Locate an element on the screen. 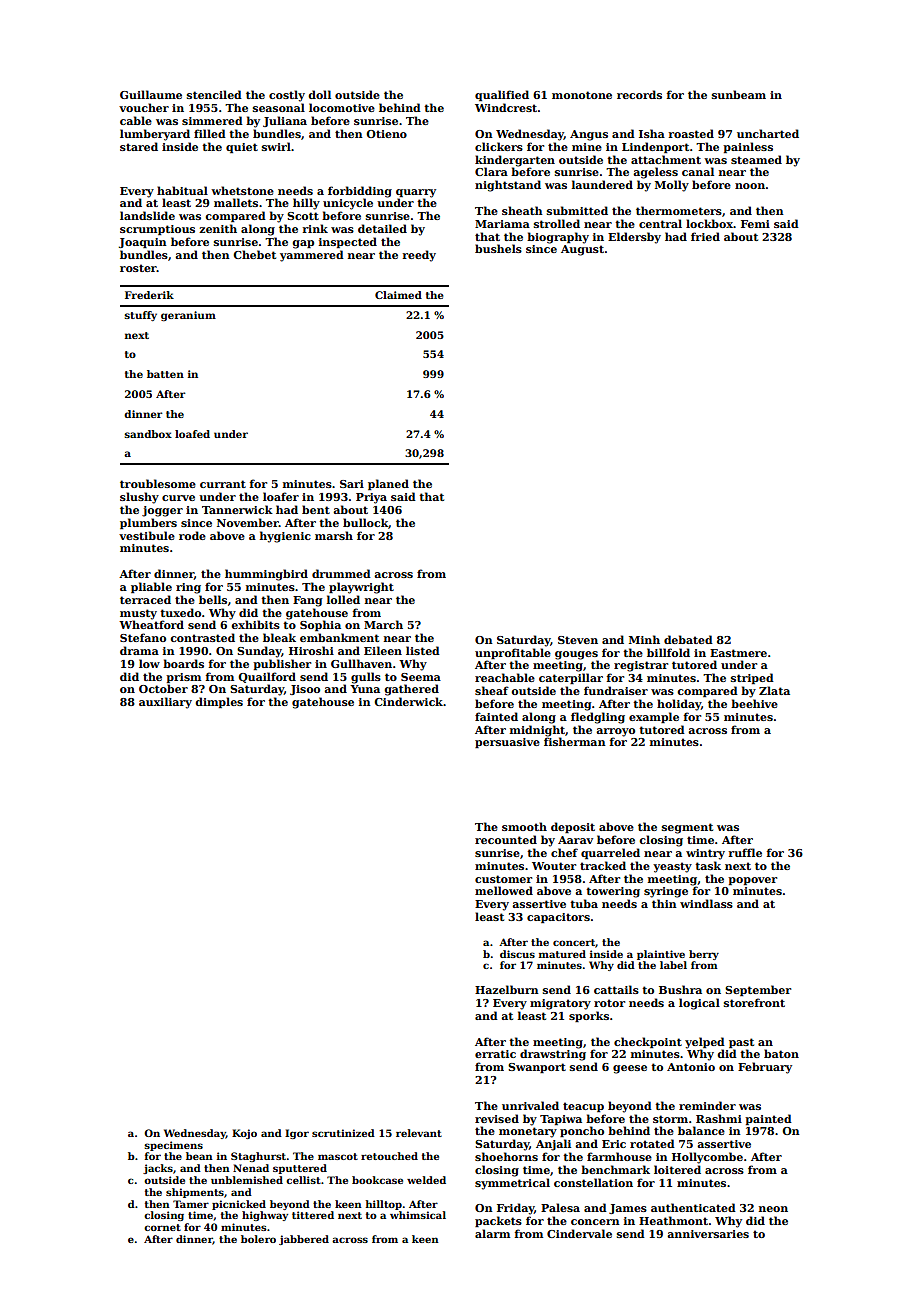 Image resolution: width=924 pixels, height=1308 pixels. geranium is located at coordinates (188, 316).
